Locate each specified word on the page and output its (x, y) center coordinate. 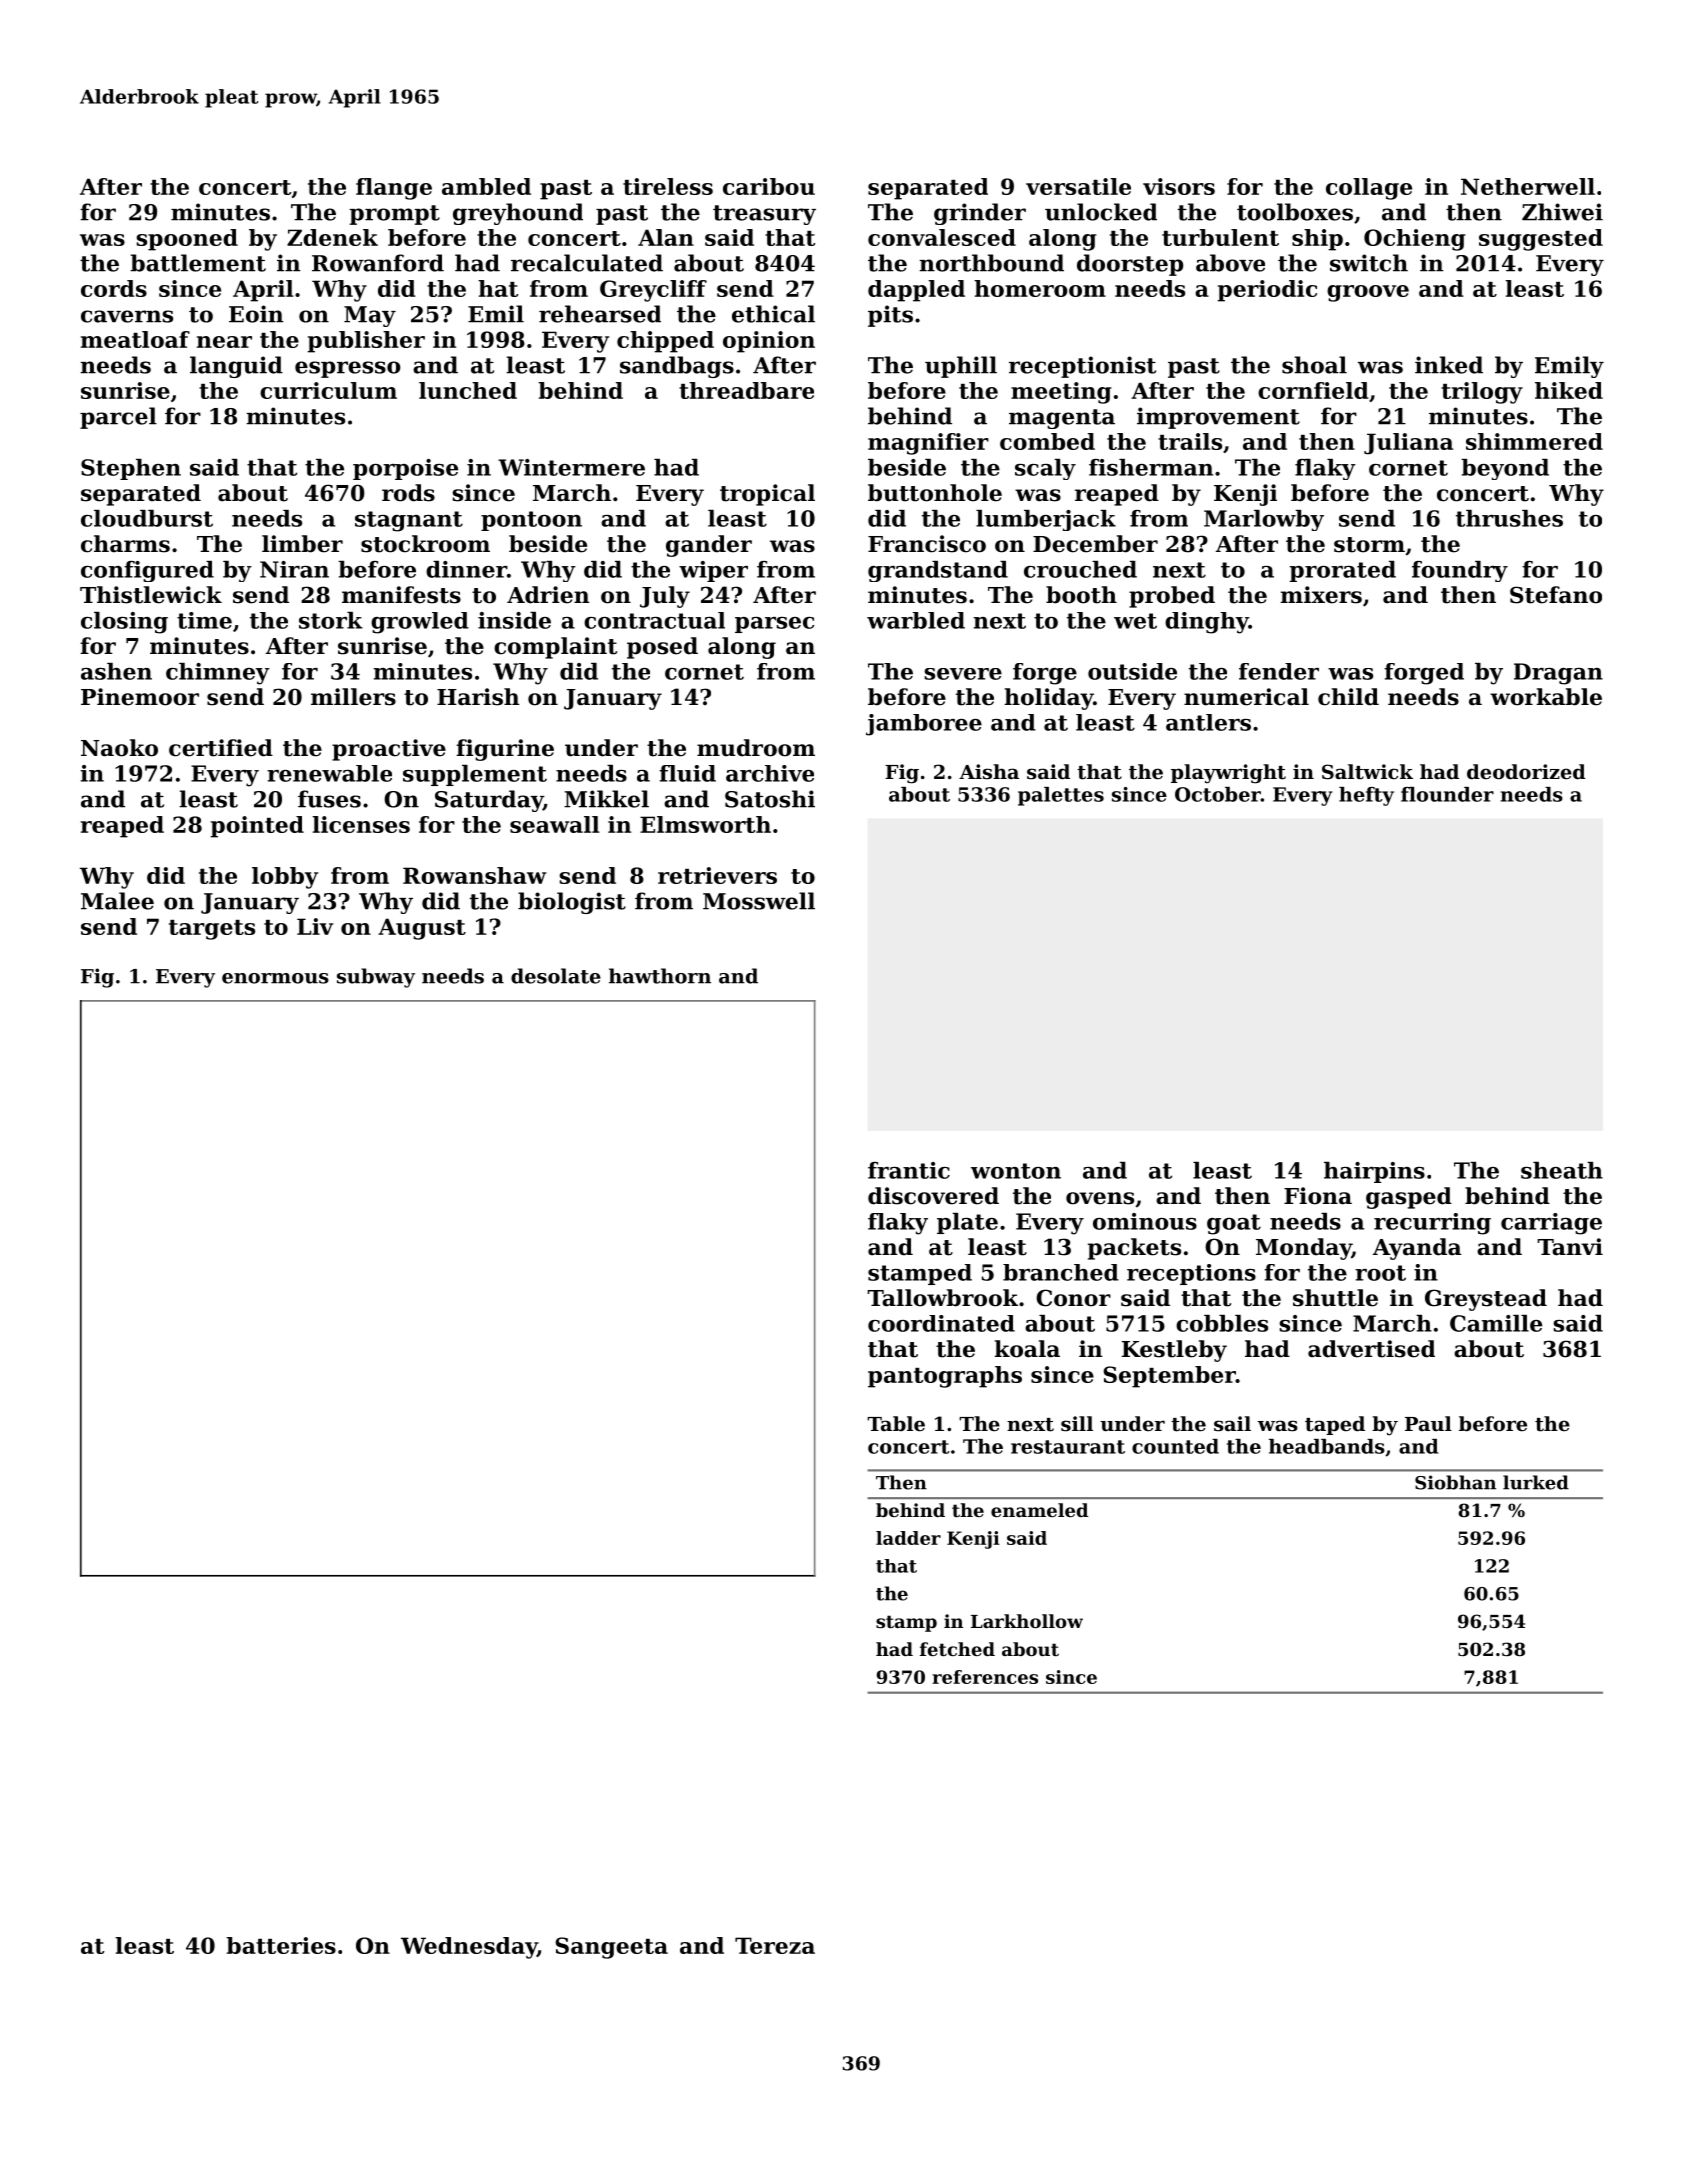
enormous (275, 978)
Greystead (1486, 1300)
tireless (668, 186)
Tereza (775, 1945)
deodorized (1526, 772)
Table (896, 1424)
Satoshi (770, 799)
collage (1369, 189)
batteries (281, 1945)
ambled (486, 186)
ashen (116, 671)
